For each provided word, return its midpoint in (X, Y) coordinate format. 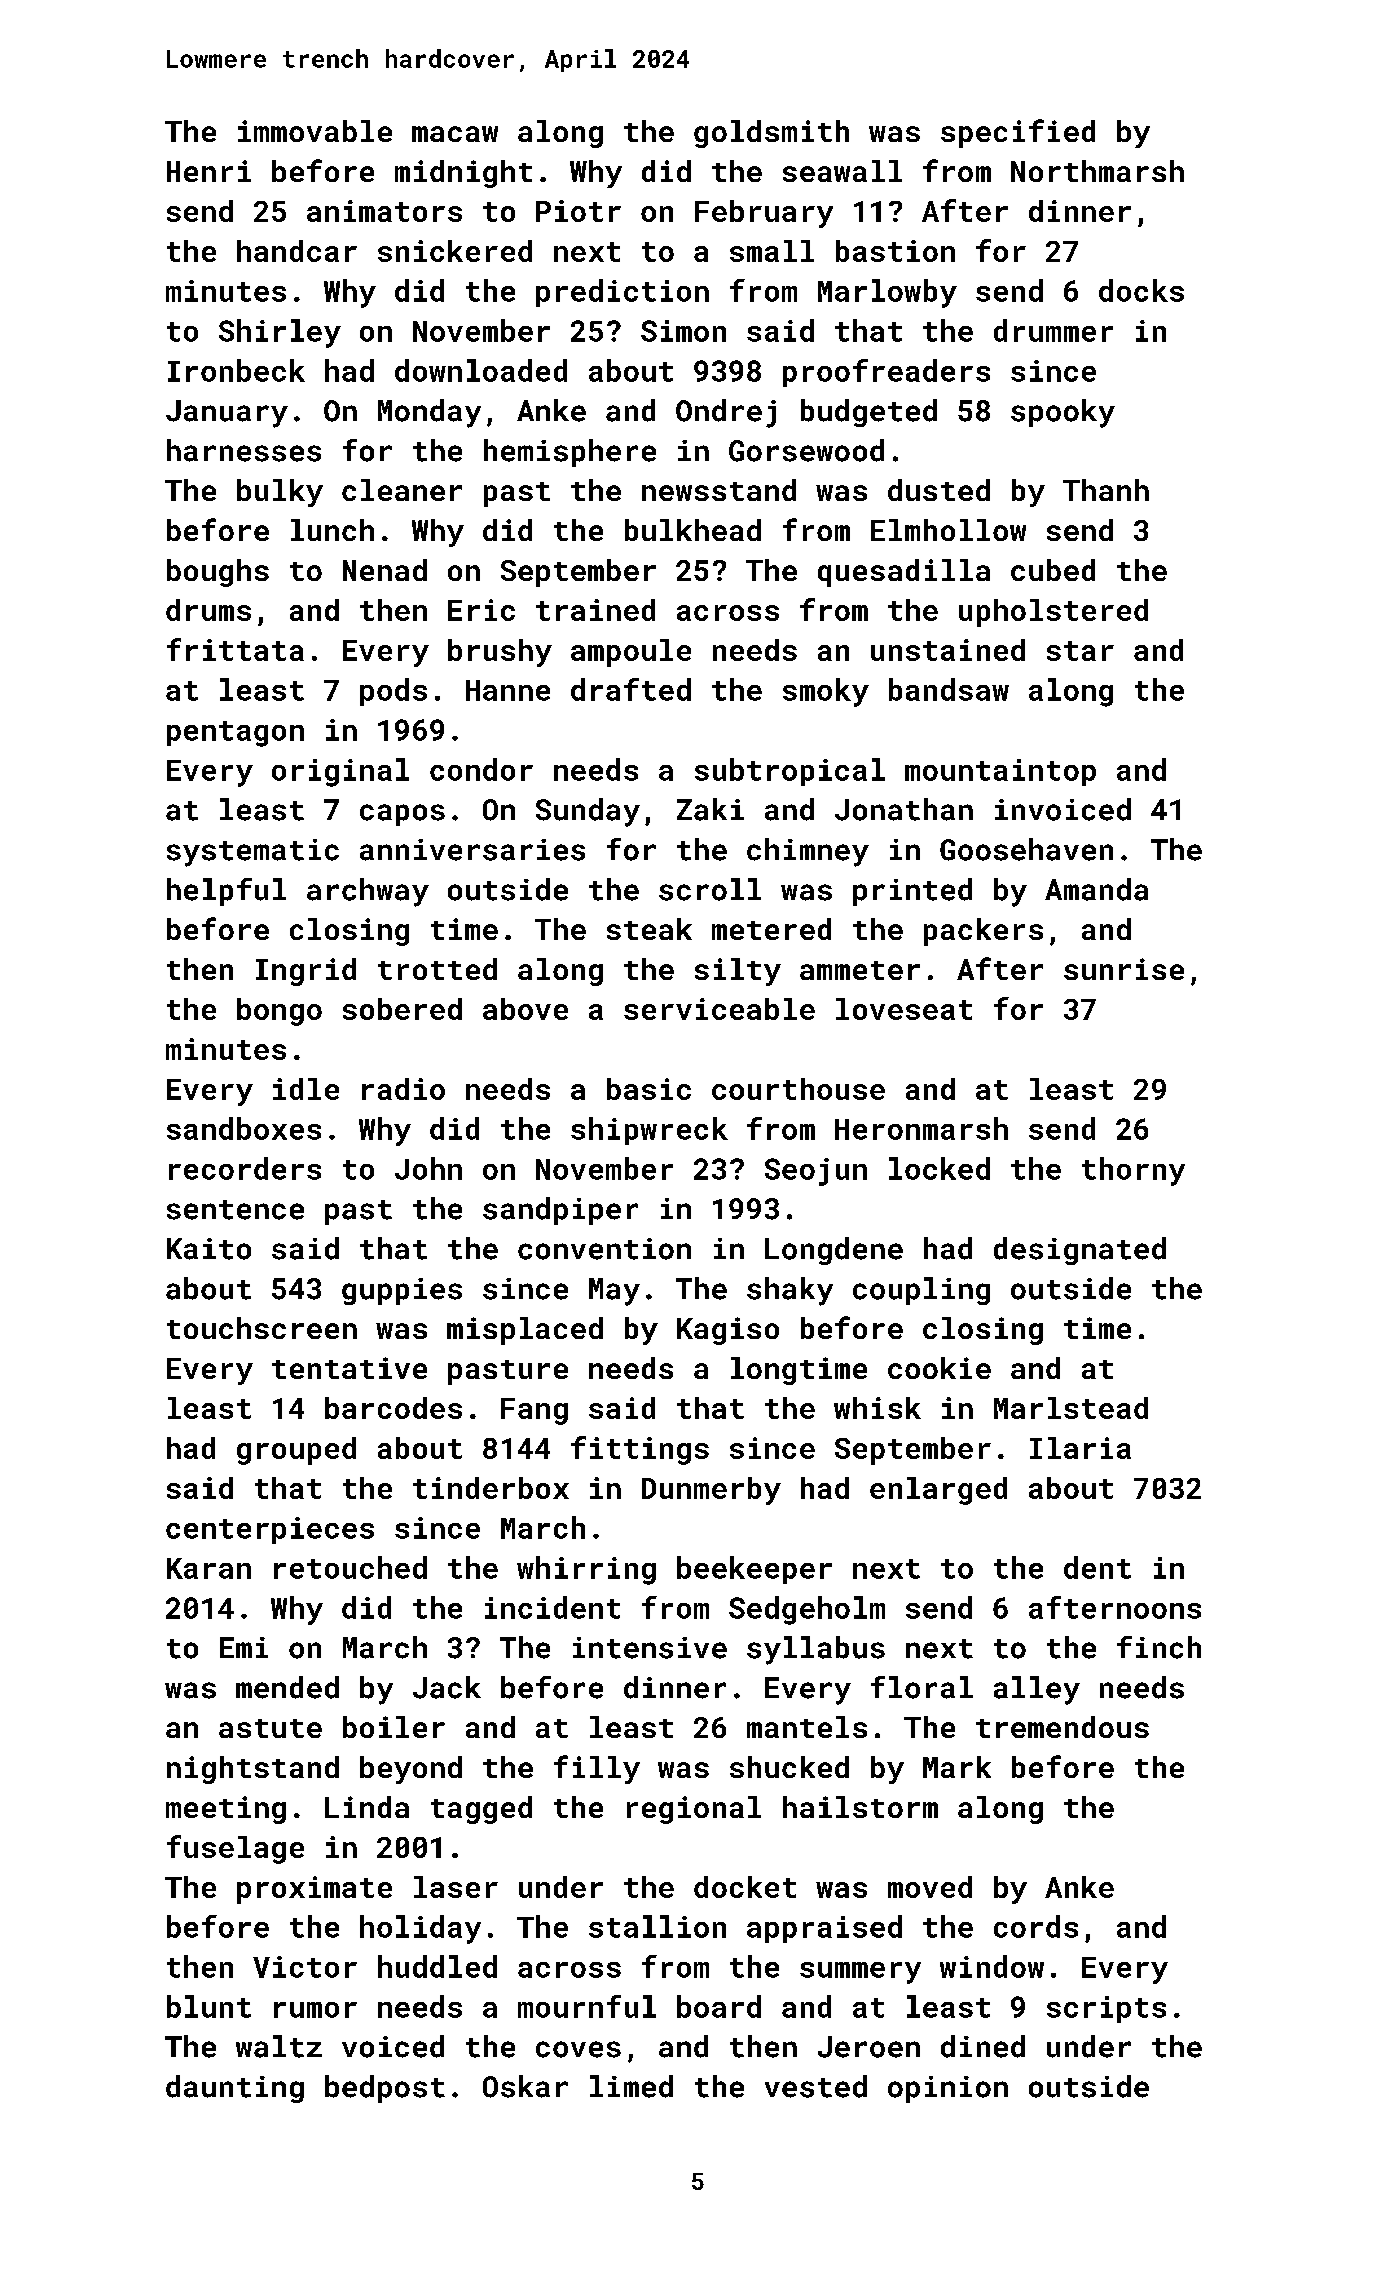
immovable (315, 131)
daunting (235, 2089)
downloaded (481, 370)
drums (208, 610)
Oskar (525, 2086)
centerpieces (270, 1530)
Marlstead (1071, 1408)
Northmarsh (1097, 171)
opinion (948, 2089)
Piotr (578, 211)
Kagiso (728, 1331)
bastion (895, 251)
